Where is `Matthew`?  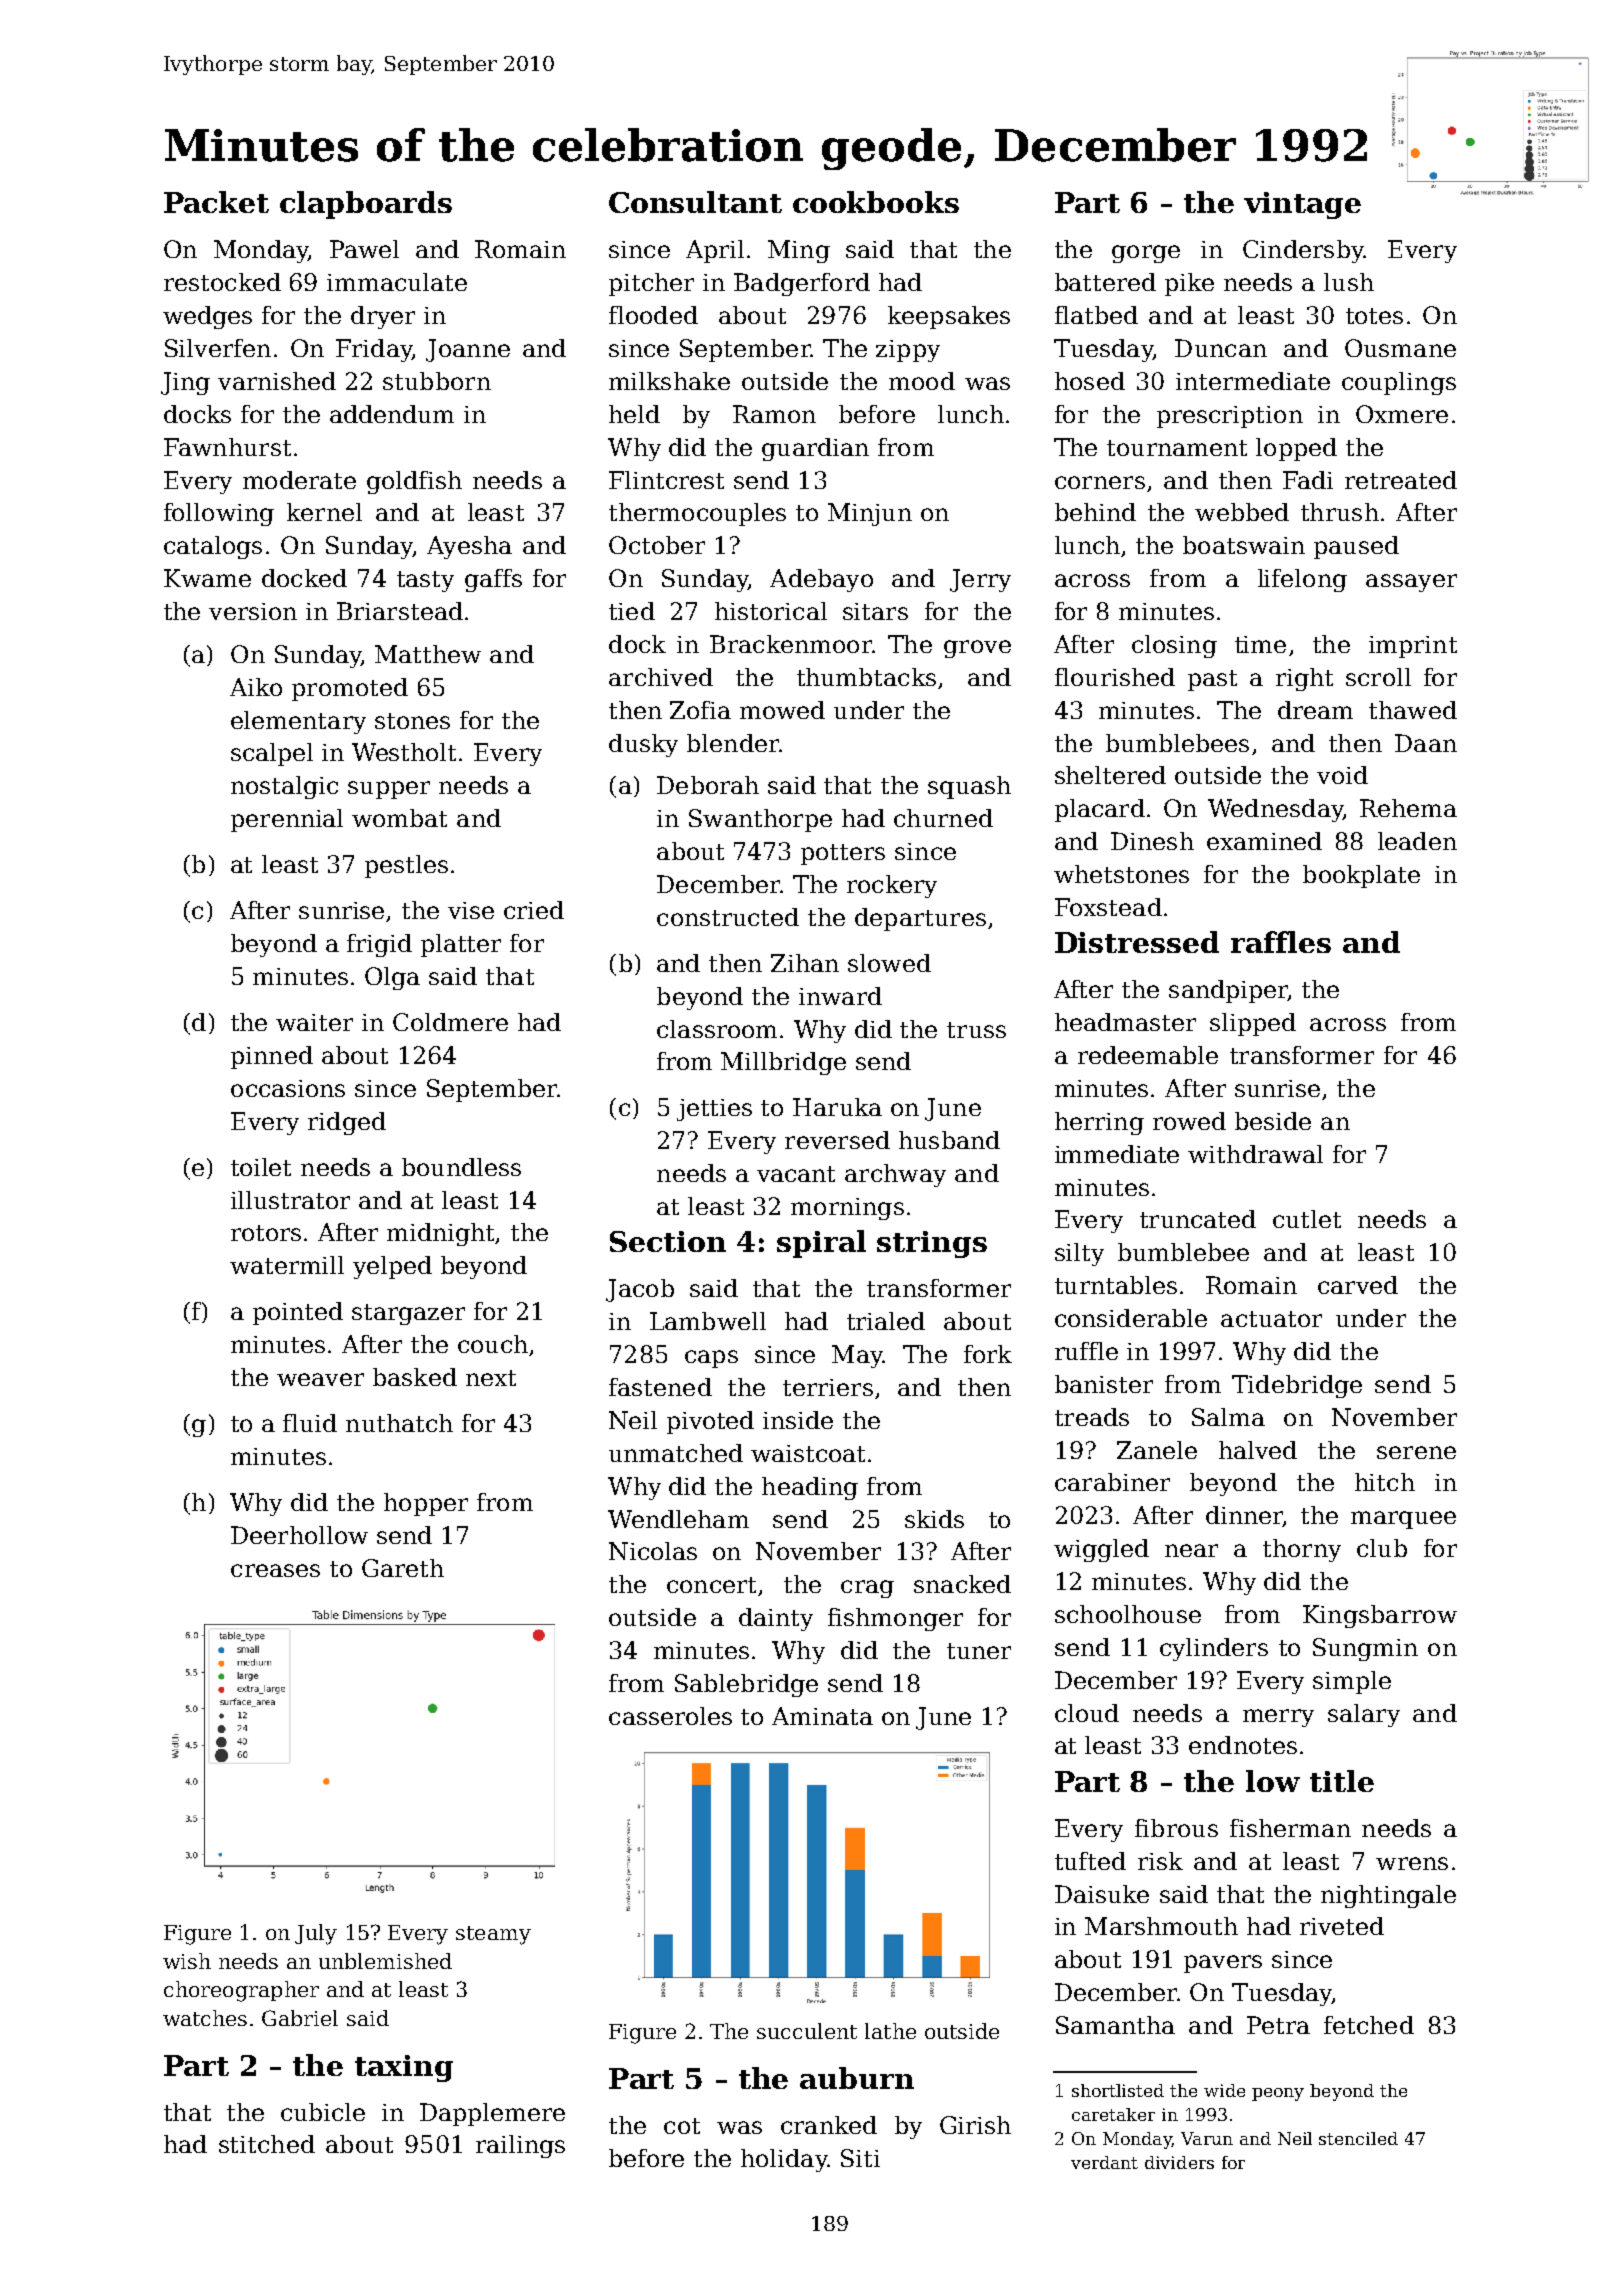
Matthew is located at coordinates (428, 654).
